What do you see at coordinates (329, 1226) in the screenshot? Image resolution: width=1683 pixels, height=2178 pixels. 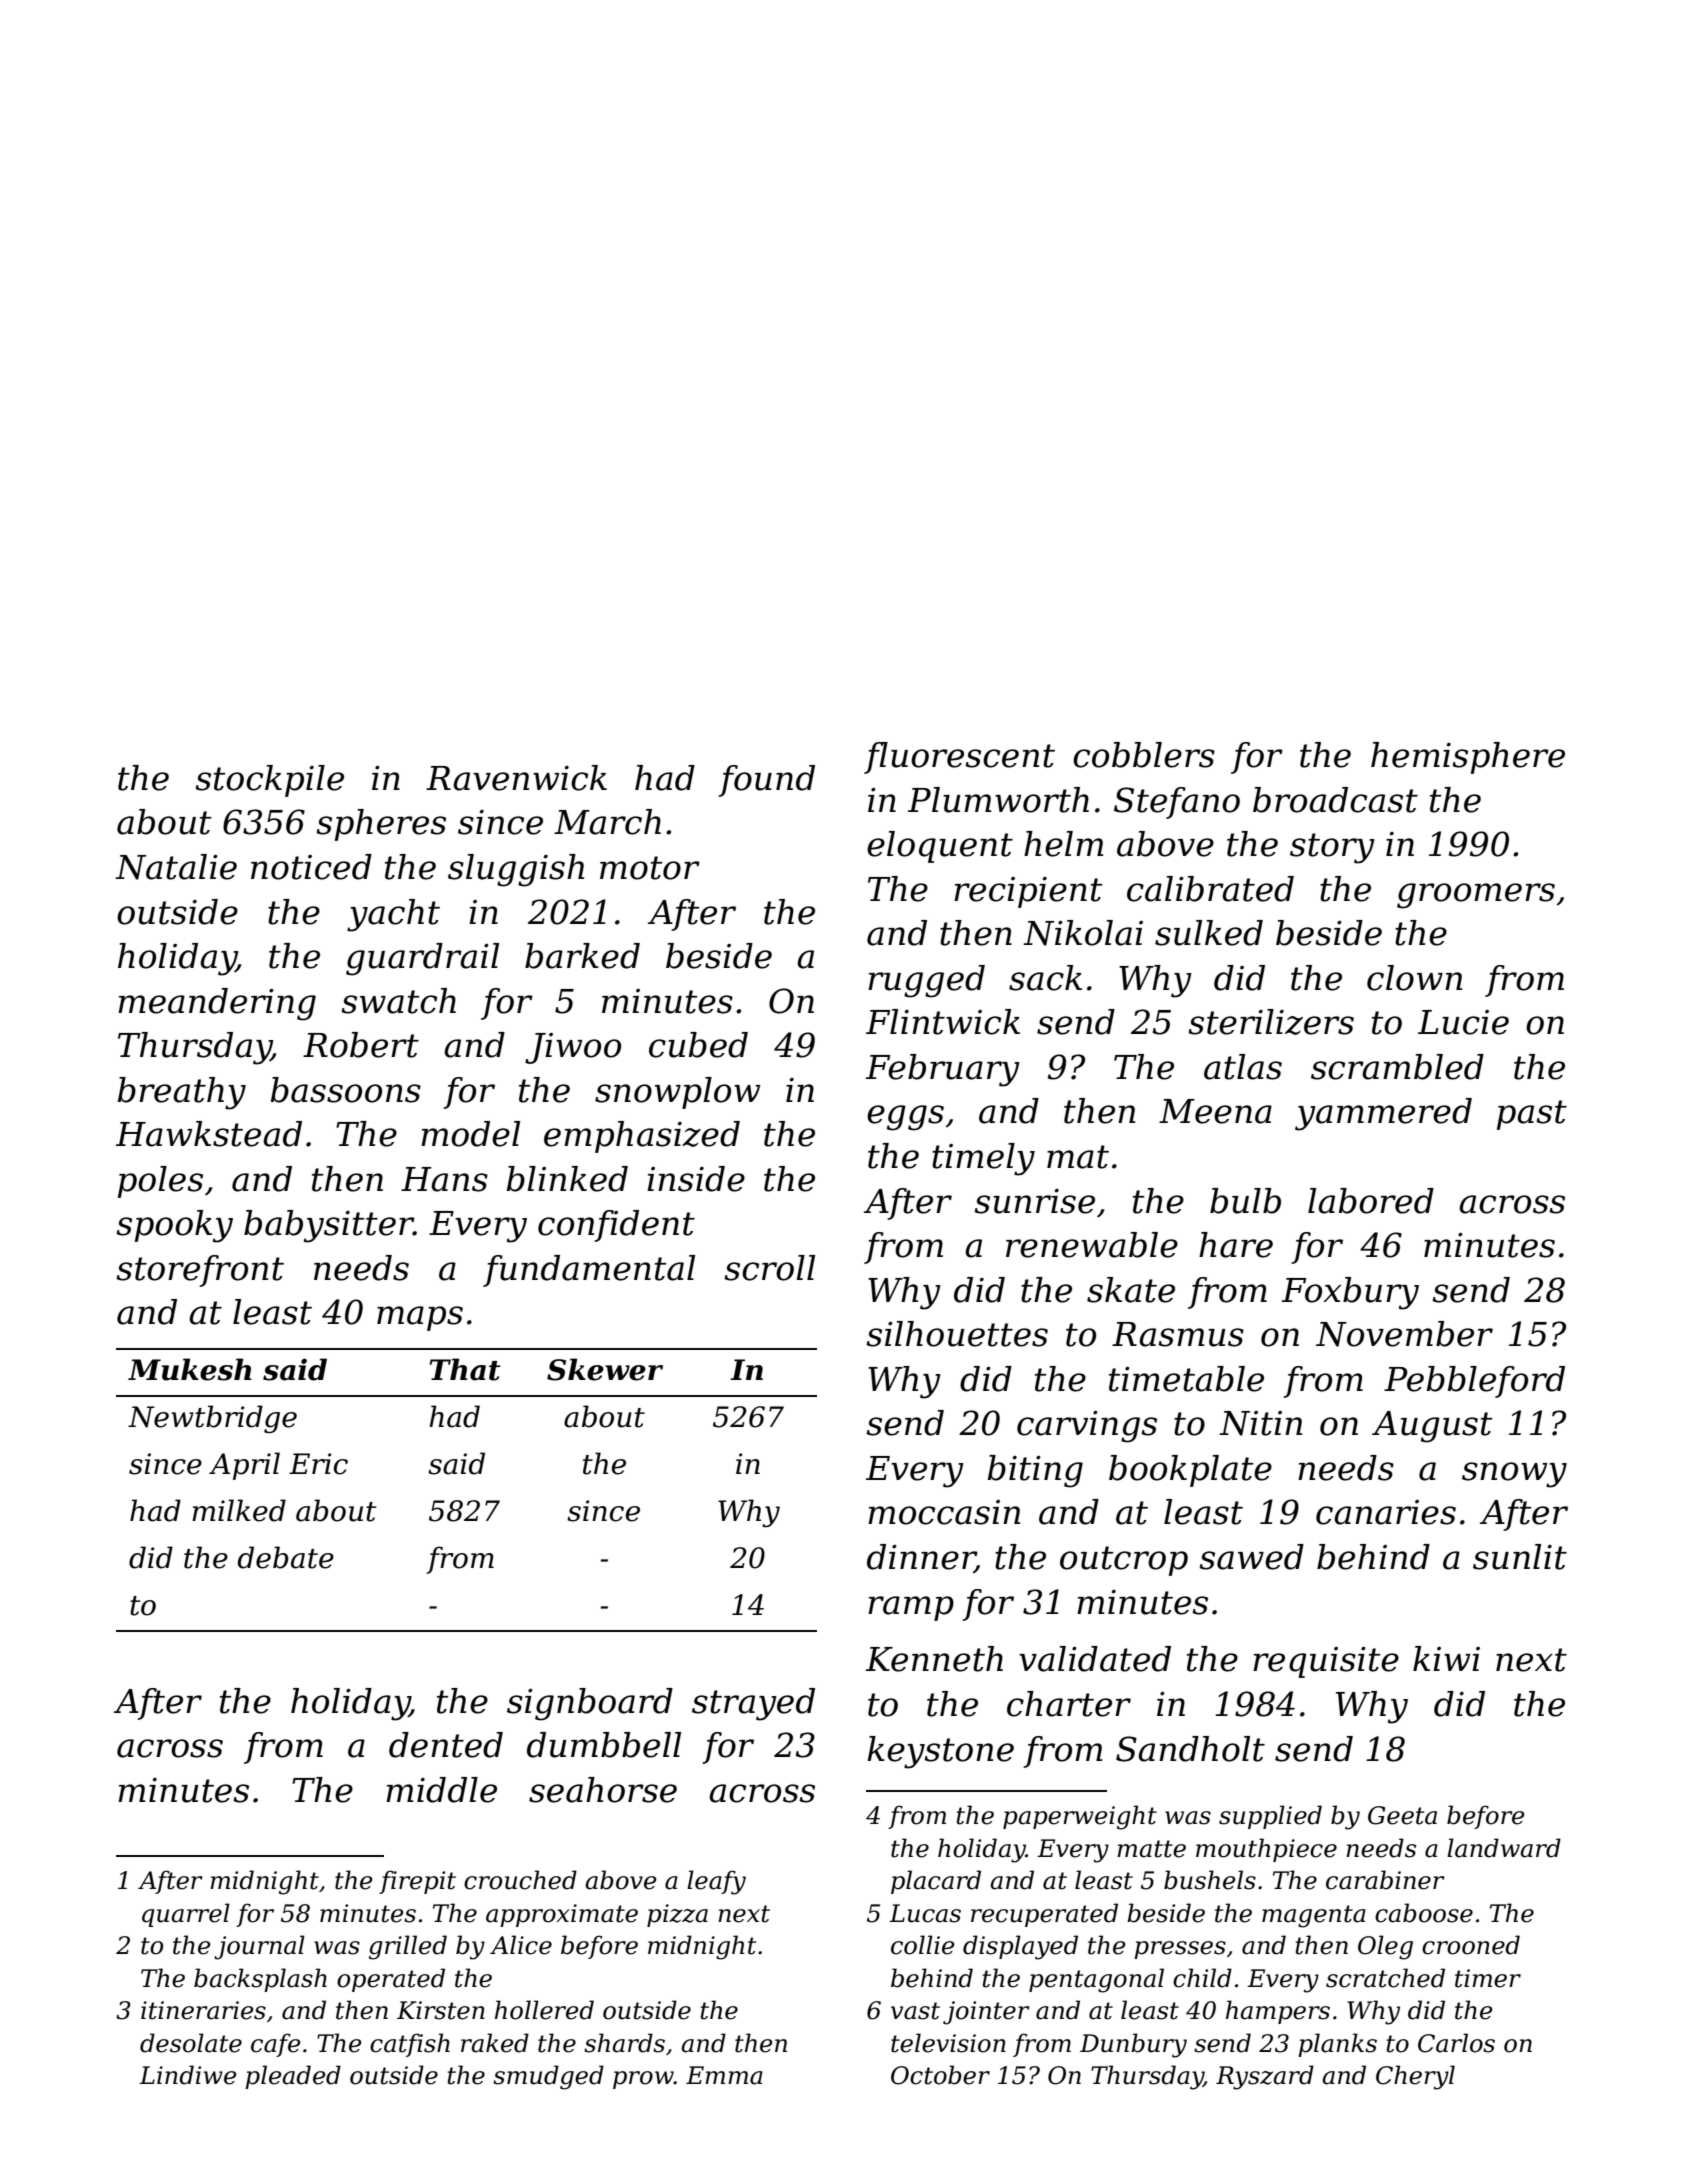 I see `babysitter` at bounding box center [329, 1226].
